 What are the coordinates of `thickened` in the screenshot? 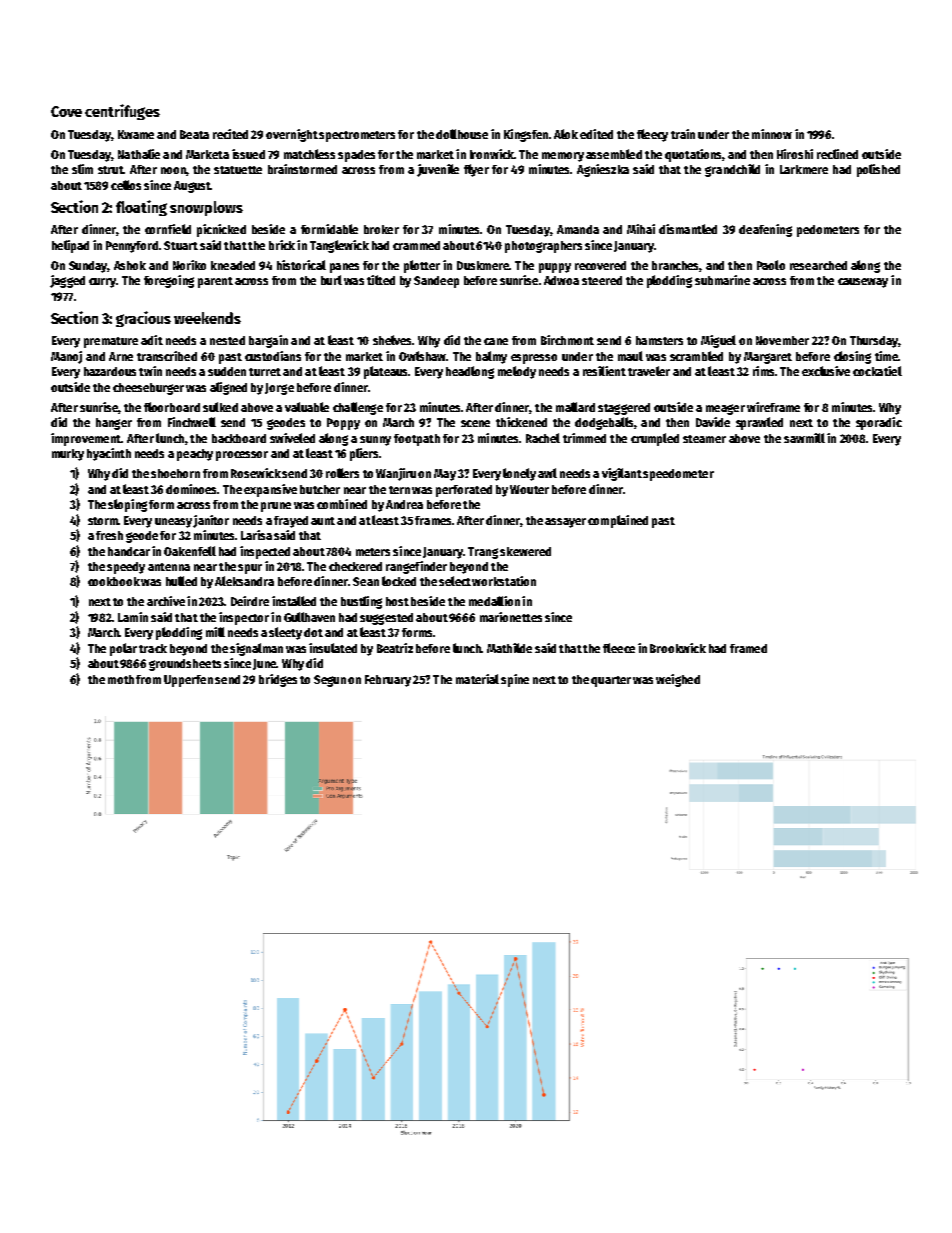 It's located at (521, 422).
